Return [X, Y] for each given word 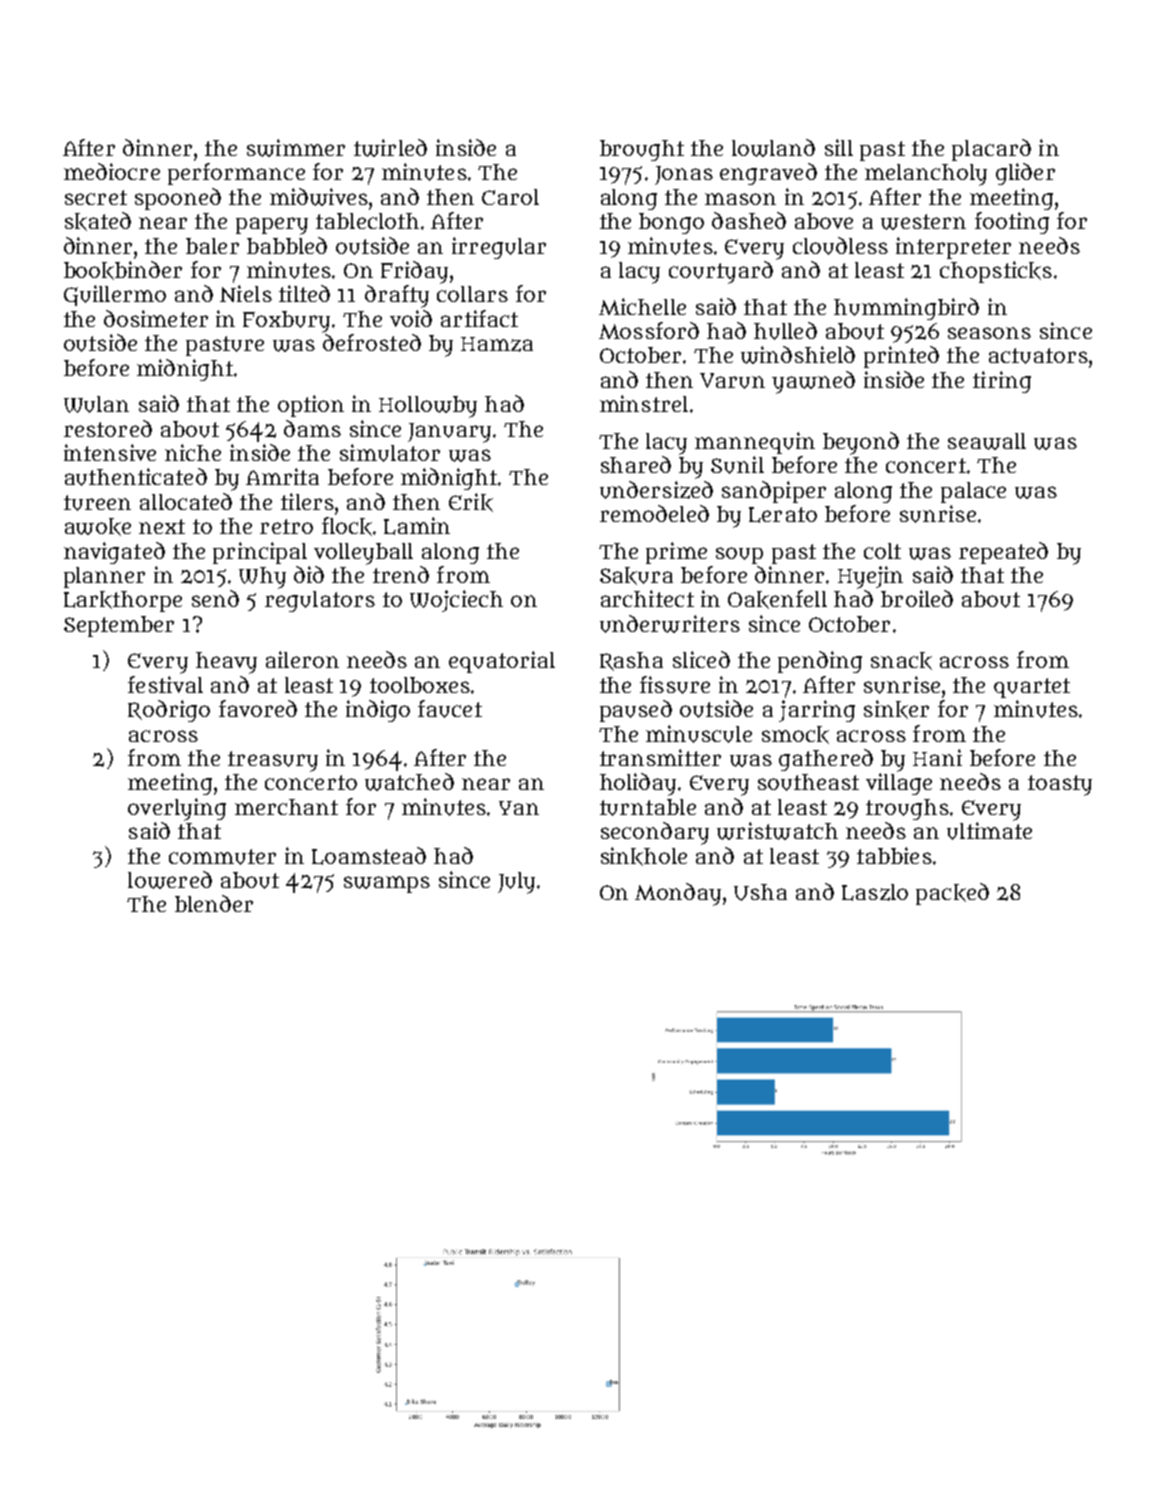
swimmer [296, 148]
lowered [170, 880]
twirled [390, 148]
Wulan [96, 404]
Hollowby [428, 407]
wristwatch [777, 831]
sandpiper [774, 492]
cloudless [840, 246]
